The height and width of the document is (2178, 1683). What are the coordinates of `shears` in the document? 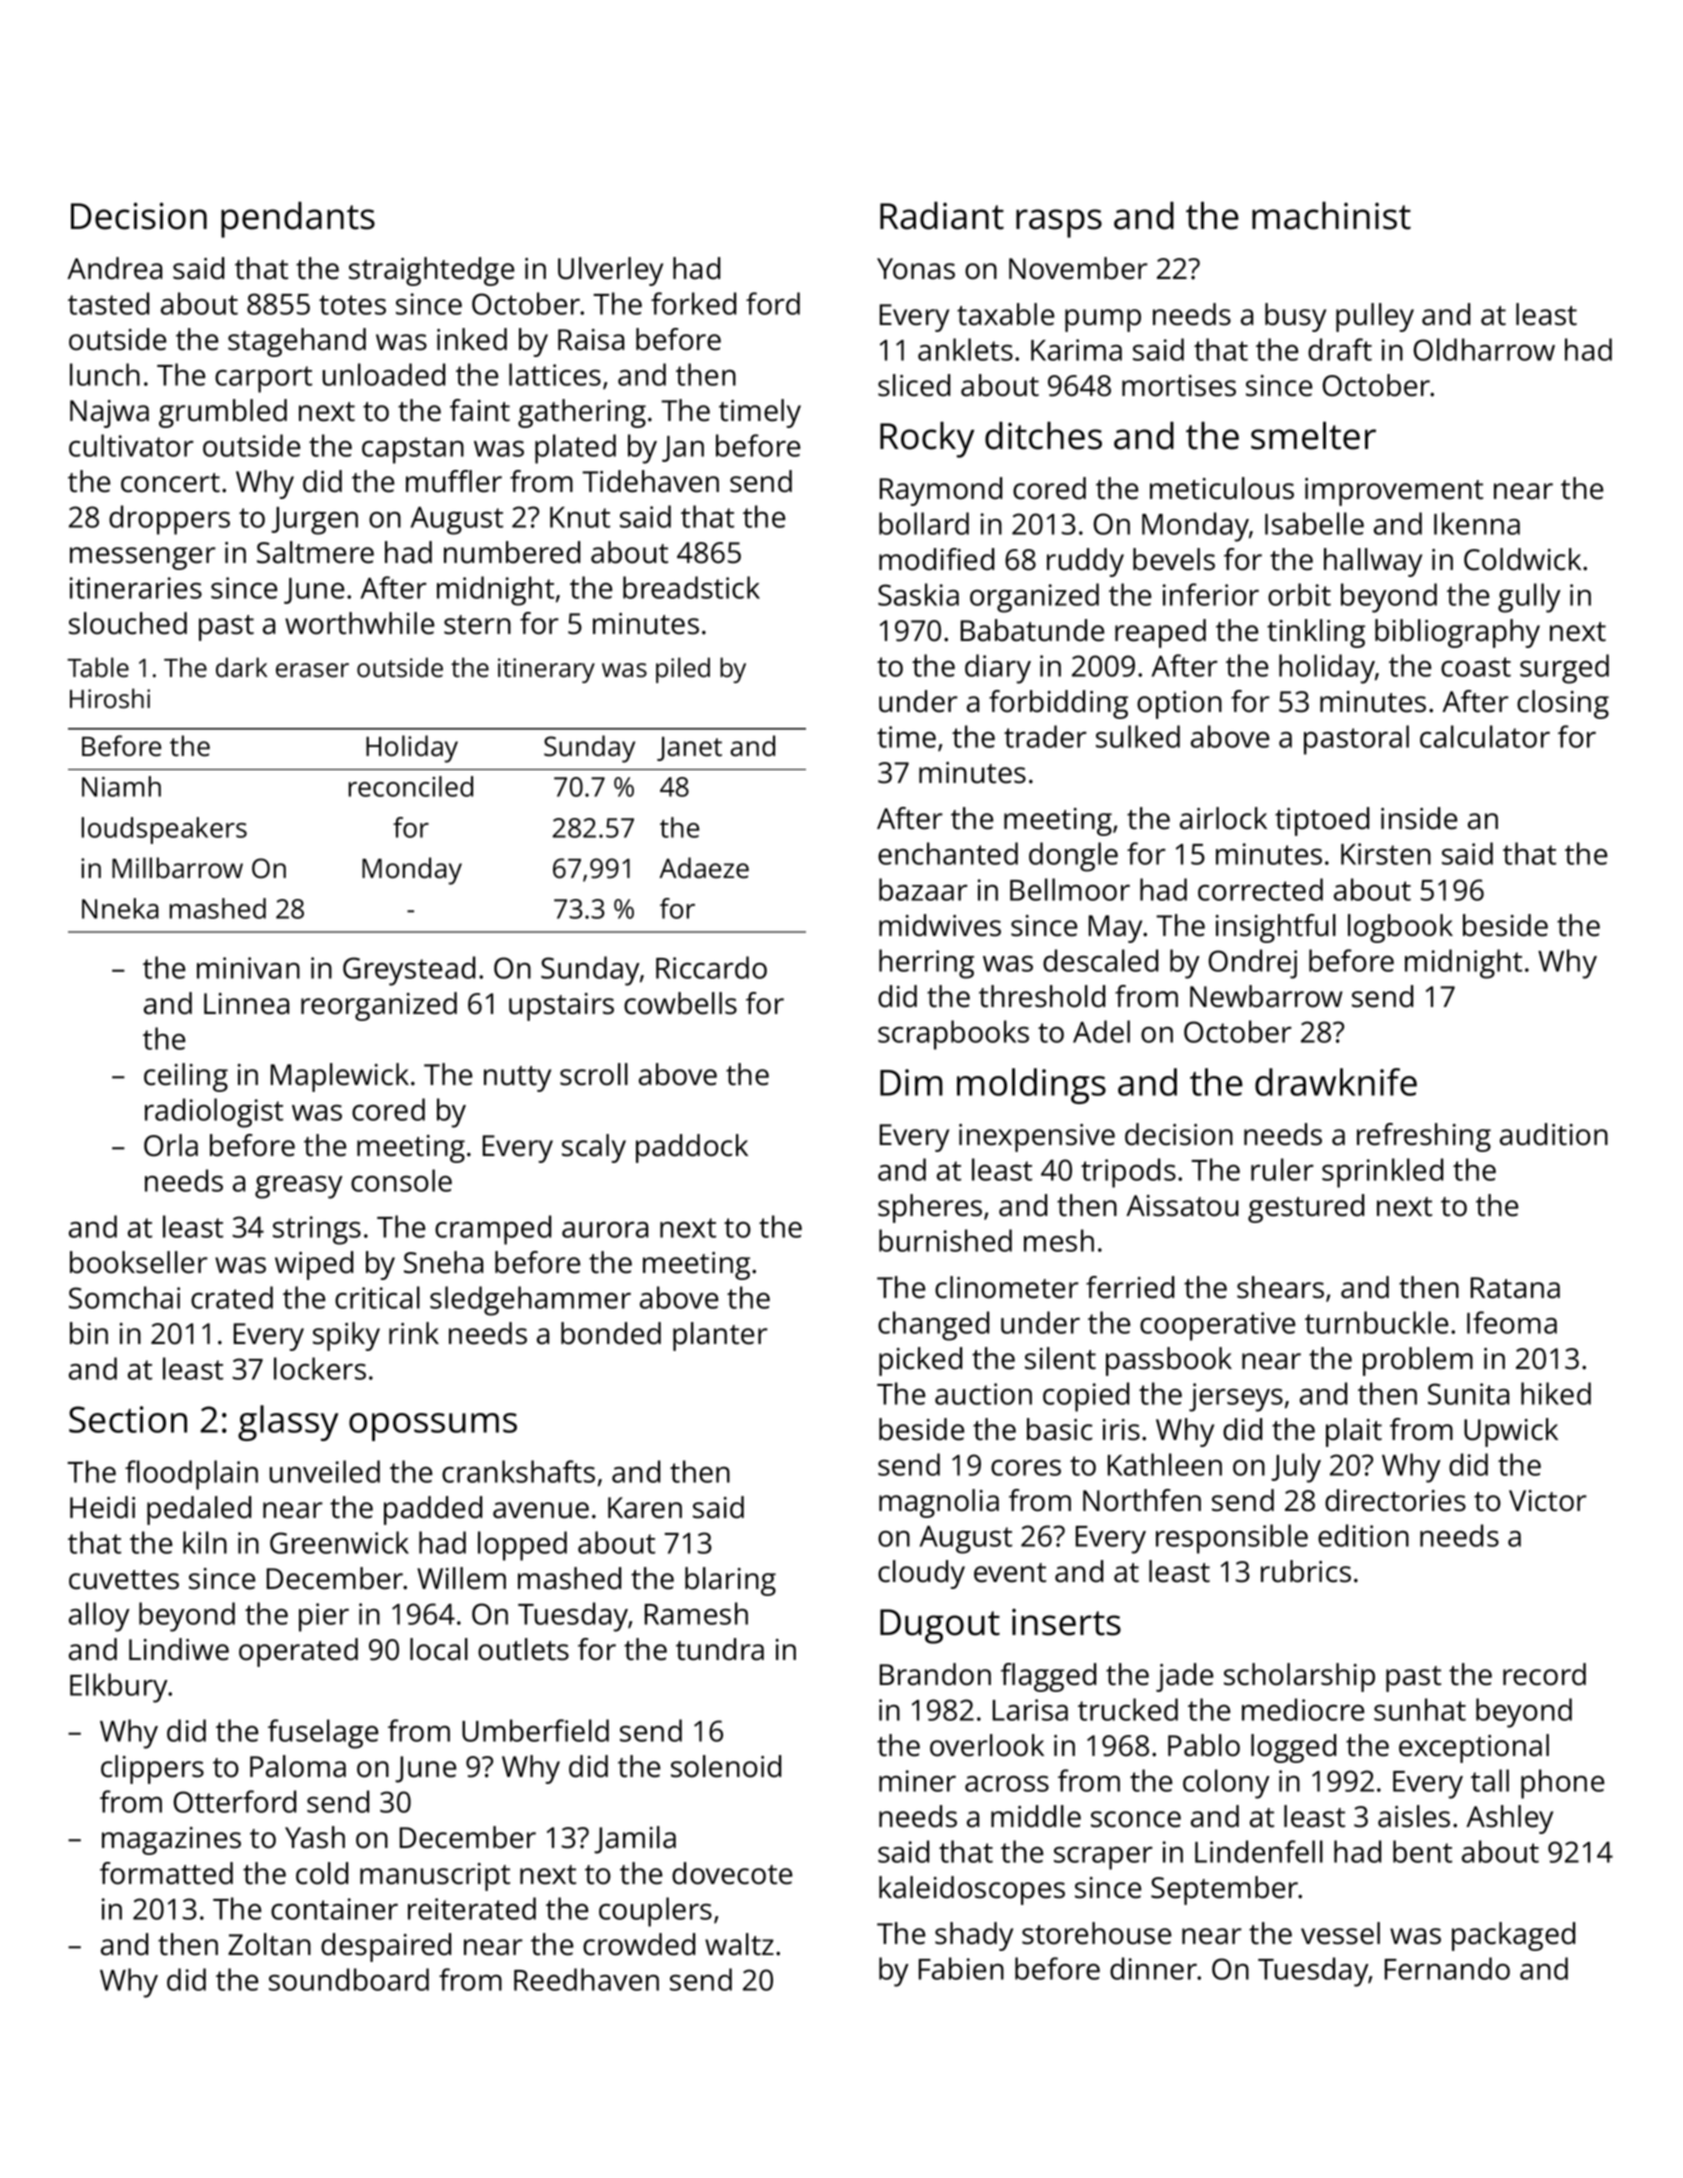 It's located at (1280, 1287).
